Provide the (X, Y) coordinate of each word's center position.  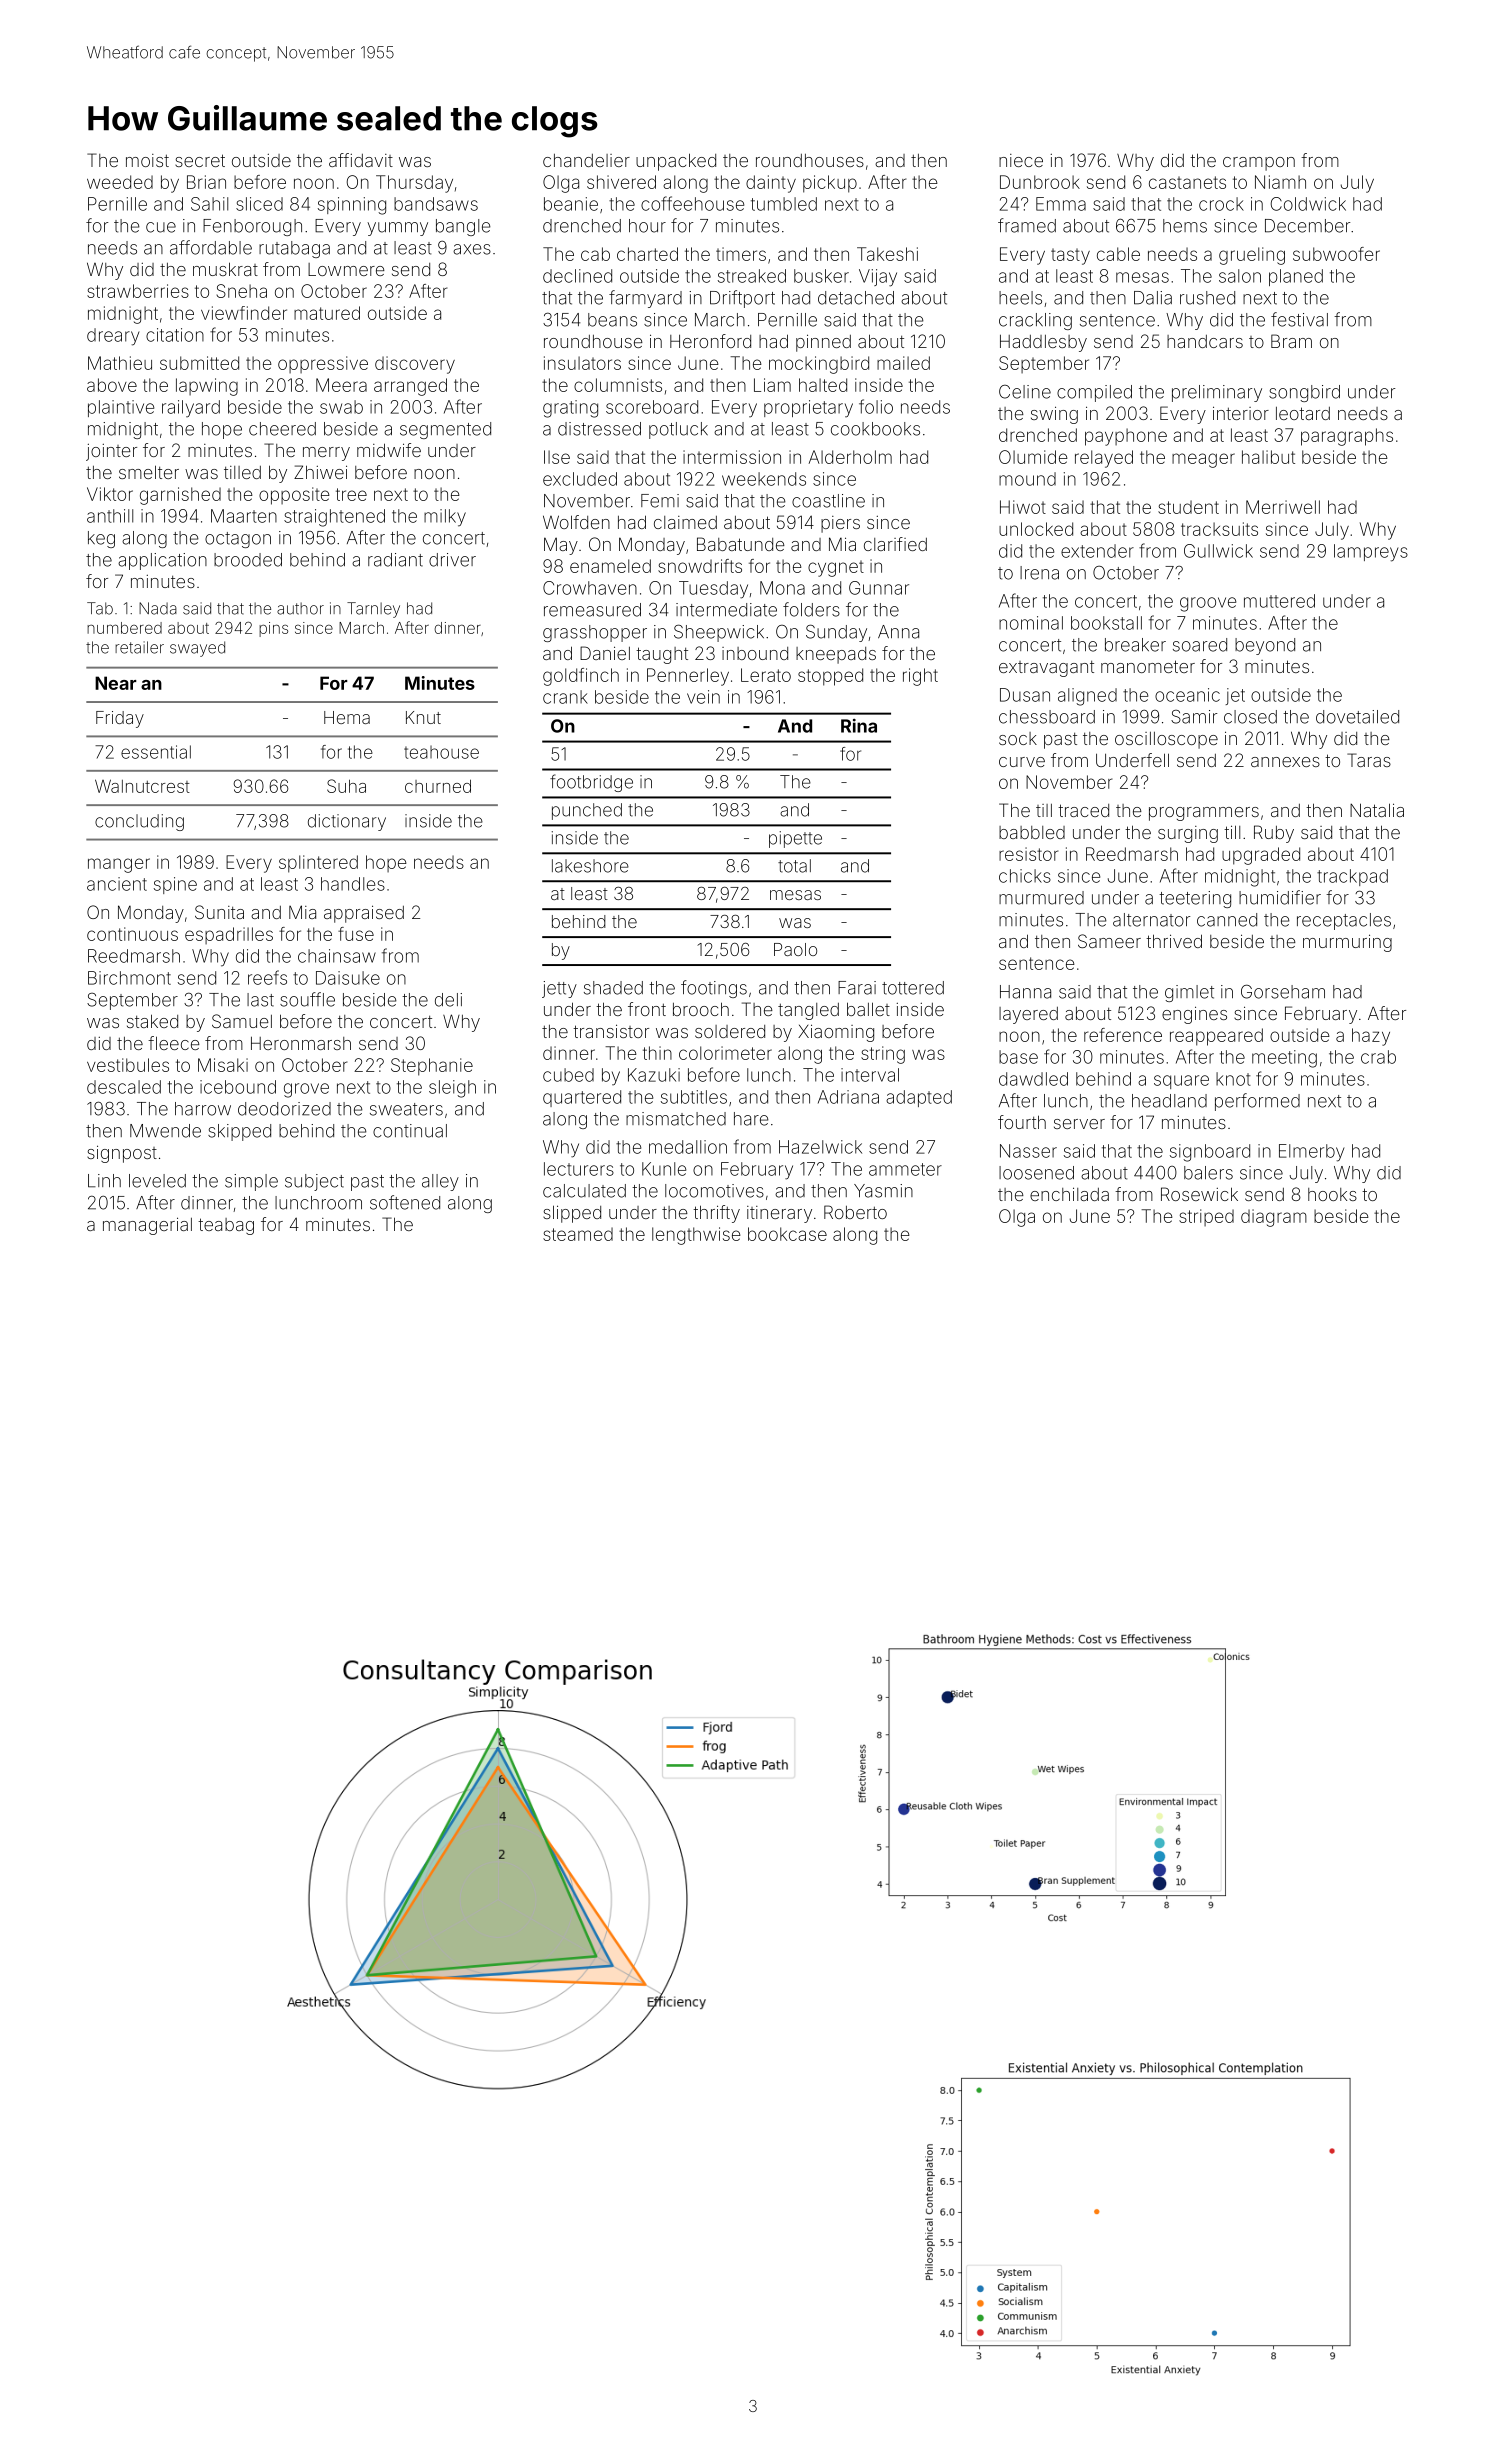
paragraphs (1347, 437)
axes (472, 249)
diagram (1274, 1218)
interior (1241, 413)
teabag (226, 1226)
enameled (610, 566)
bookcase (787, 1234)
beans (612, 320)
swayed (197, 649)
